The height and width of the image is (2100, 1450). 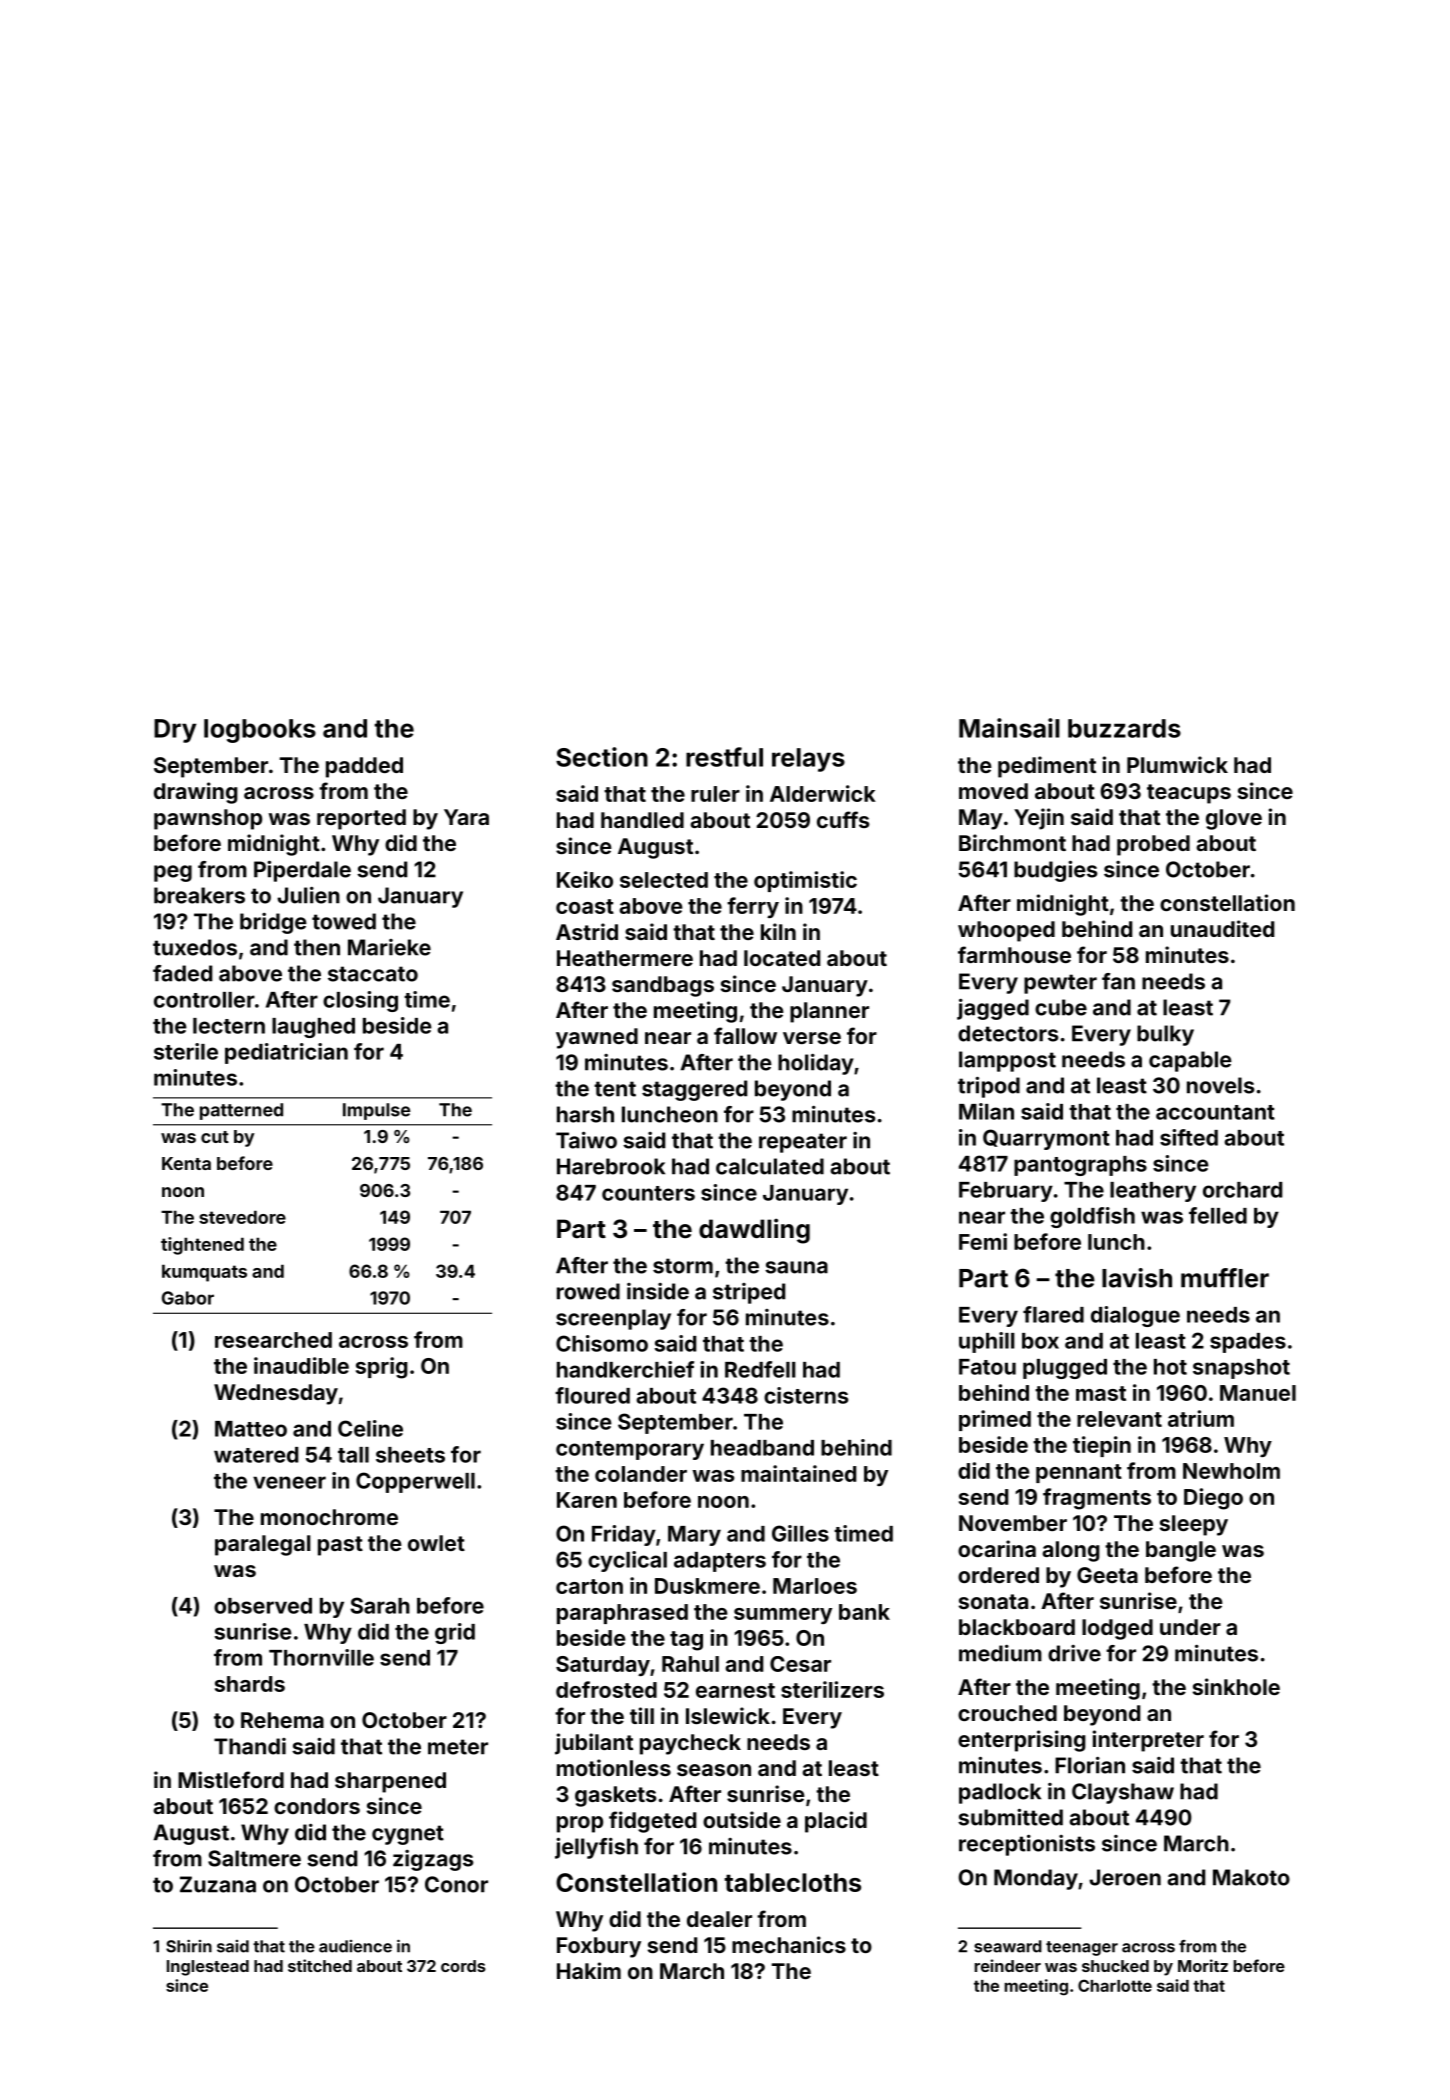 I want to click on Foxbury, so click(x=599, y=1947).
